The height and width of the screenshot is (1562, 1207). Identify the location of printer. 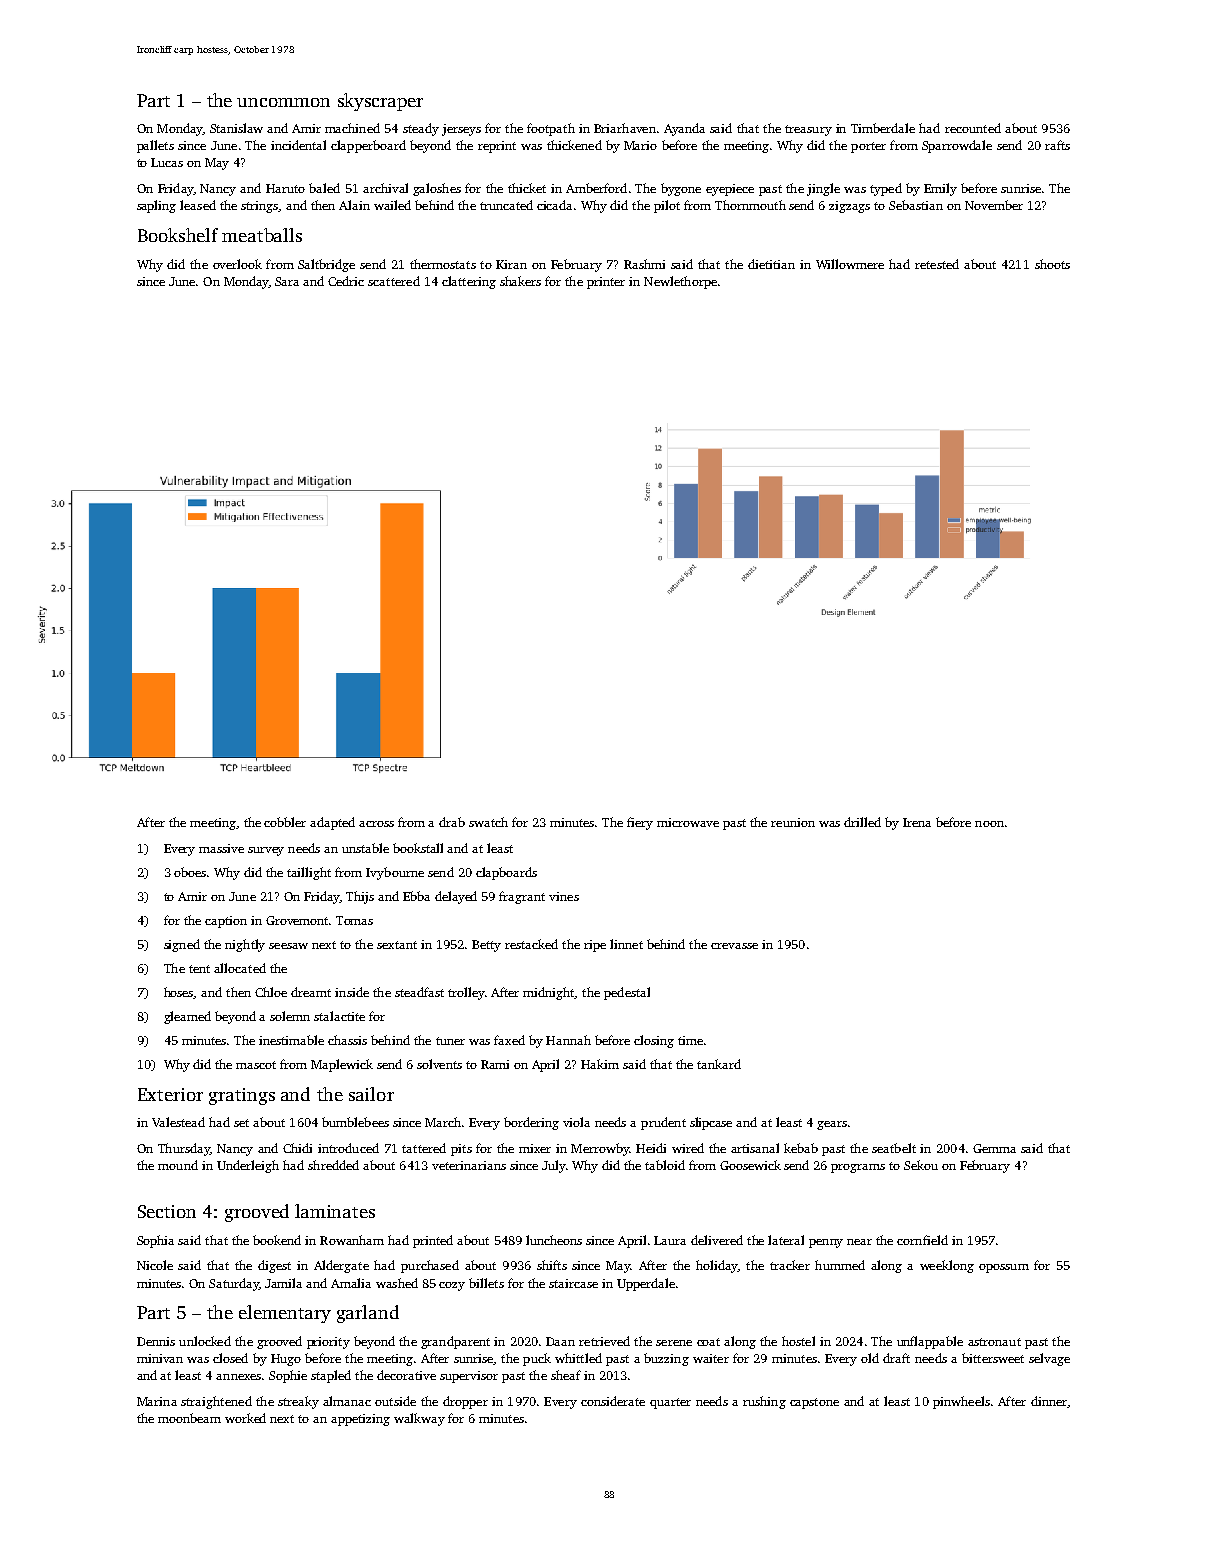
(606, 283).
